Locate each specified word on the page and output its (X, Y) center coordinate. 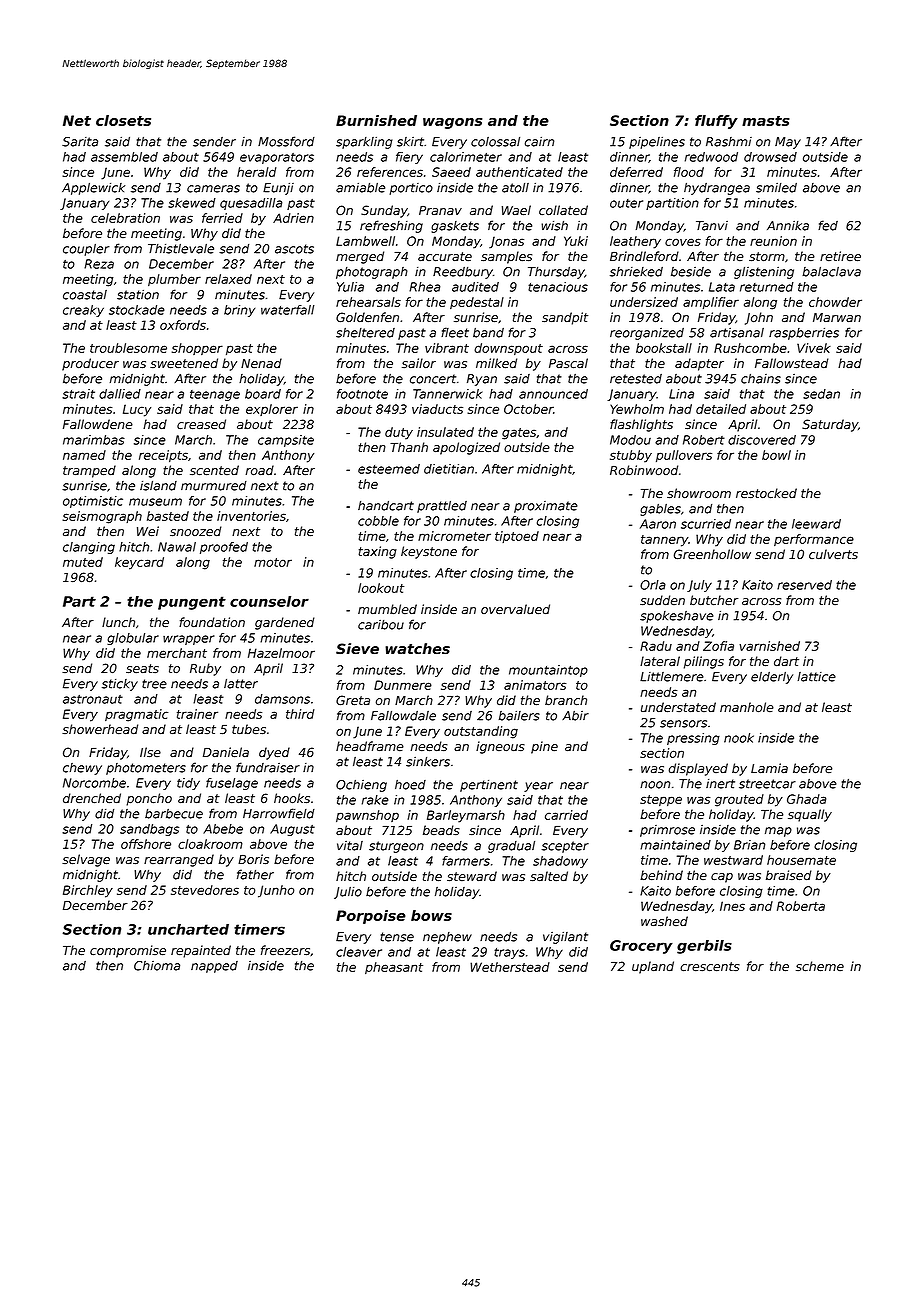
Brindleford (644, 256)
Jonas (506, 242)
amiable (360, 187)
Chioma (157, 966)
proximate (546, 507)
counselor (269, 601)
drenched (92, 798)
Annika (788, 225)
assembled (124, 157)
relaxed (228, 279)
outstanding (481, 732)
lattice (816, 677)
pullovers (684, 456)
